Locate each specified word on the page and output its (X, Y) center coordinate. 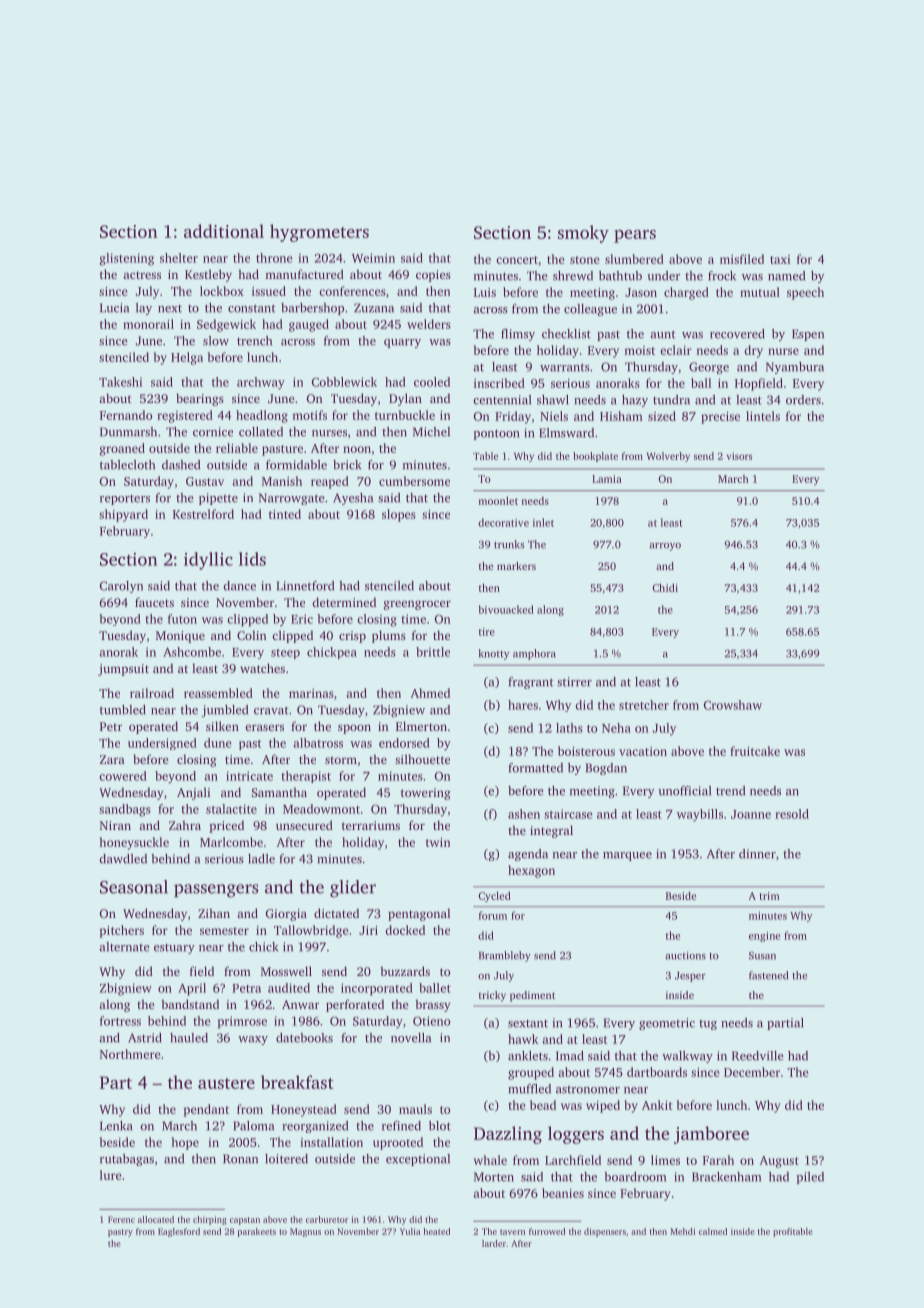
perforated (355, 1005)
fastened (768, 975)
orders (803, 400)
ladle (261, 859)
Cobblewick (344, 382)
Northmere (130, 1054)
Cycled (494, 896)
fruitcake (755, 751)
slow (216, 341)
